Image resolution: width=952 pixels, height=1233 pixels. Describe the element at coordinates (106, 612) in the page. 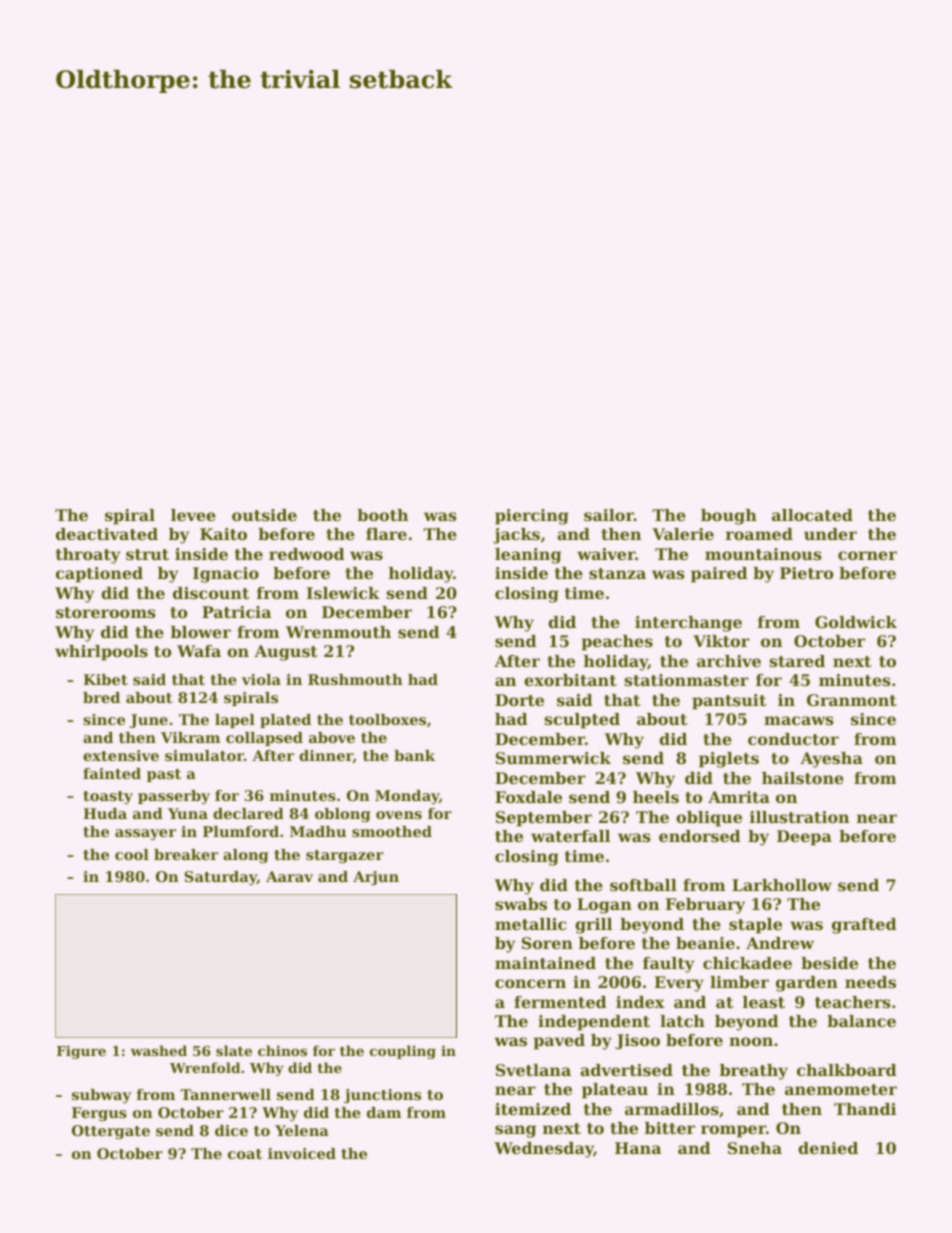

I see `storerooms` at that location.
